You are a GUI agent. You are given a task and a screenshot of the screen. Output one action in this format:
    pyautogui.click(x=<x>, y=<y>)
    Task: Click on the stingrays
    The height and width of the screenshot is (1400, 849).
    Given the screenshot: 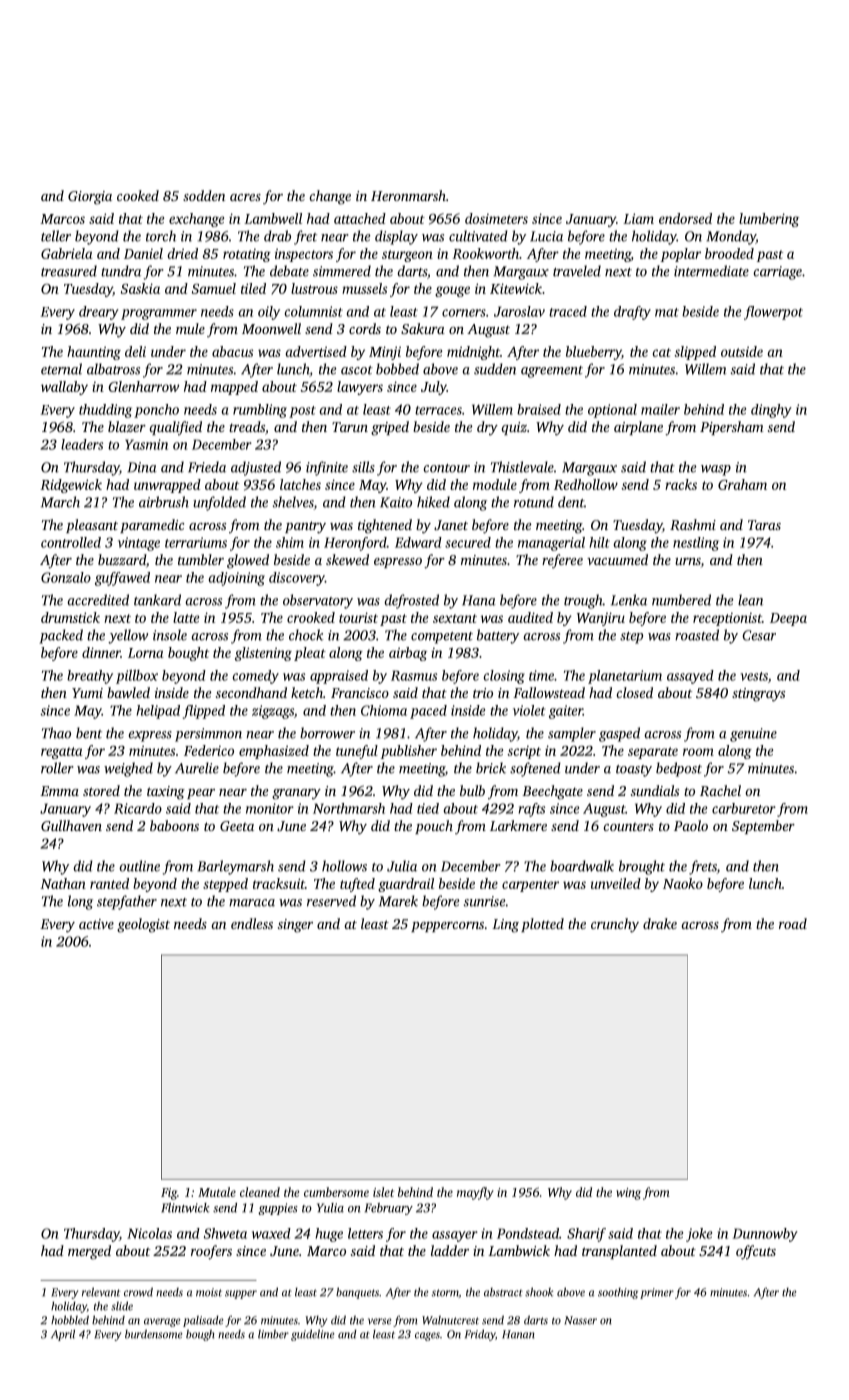 What is the action you would take?
    pyautogui.click(x=758, y=695)
